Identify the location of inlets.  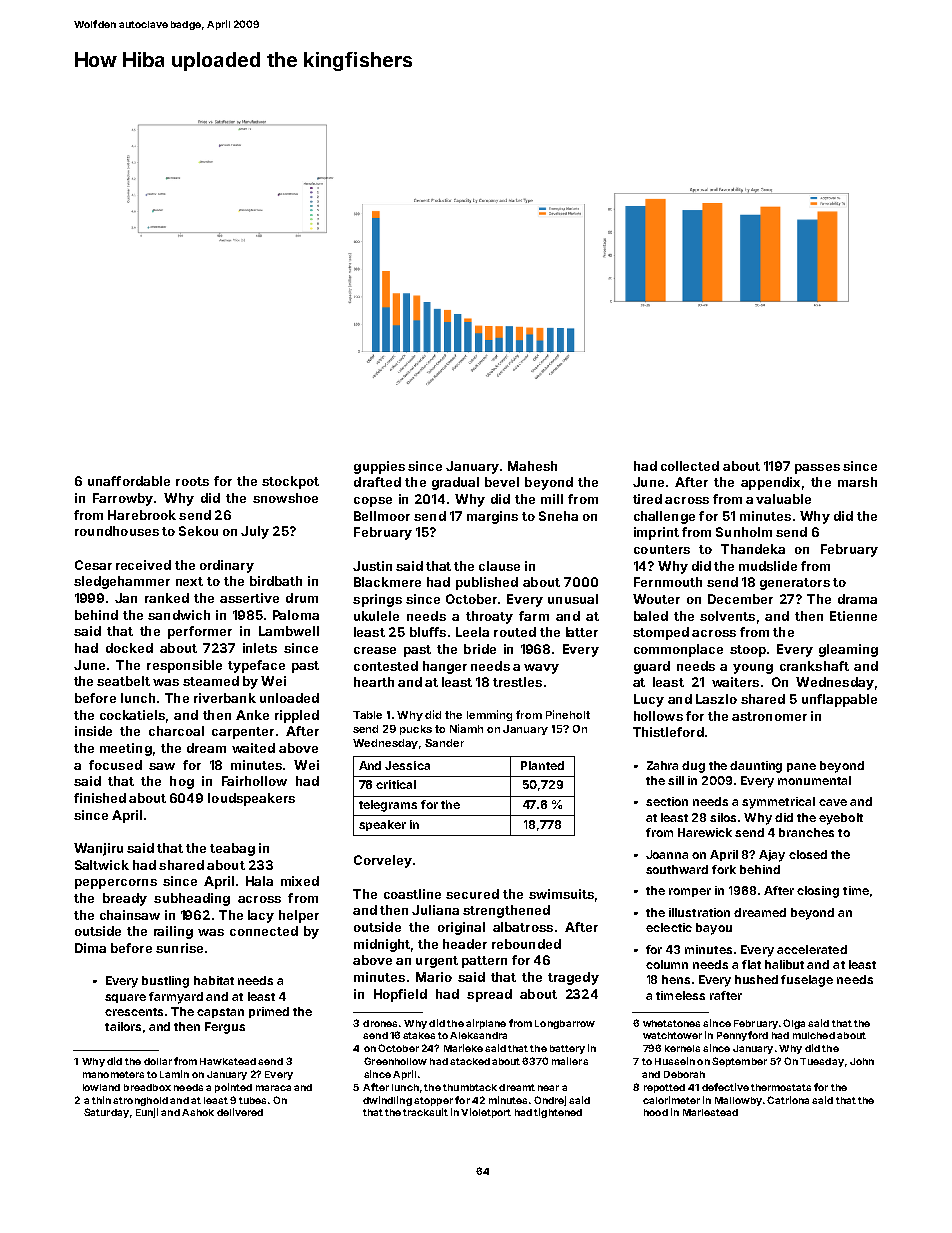
(260, 648).
